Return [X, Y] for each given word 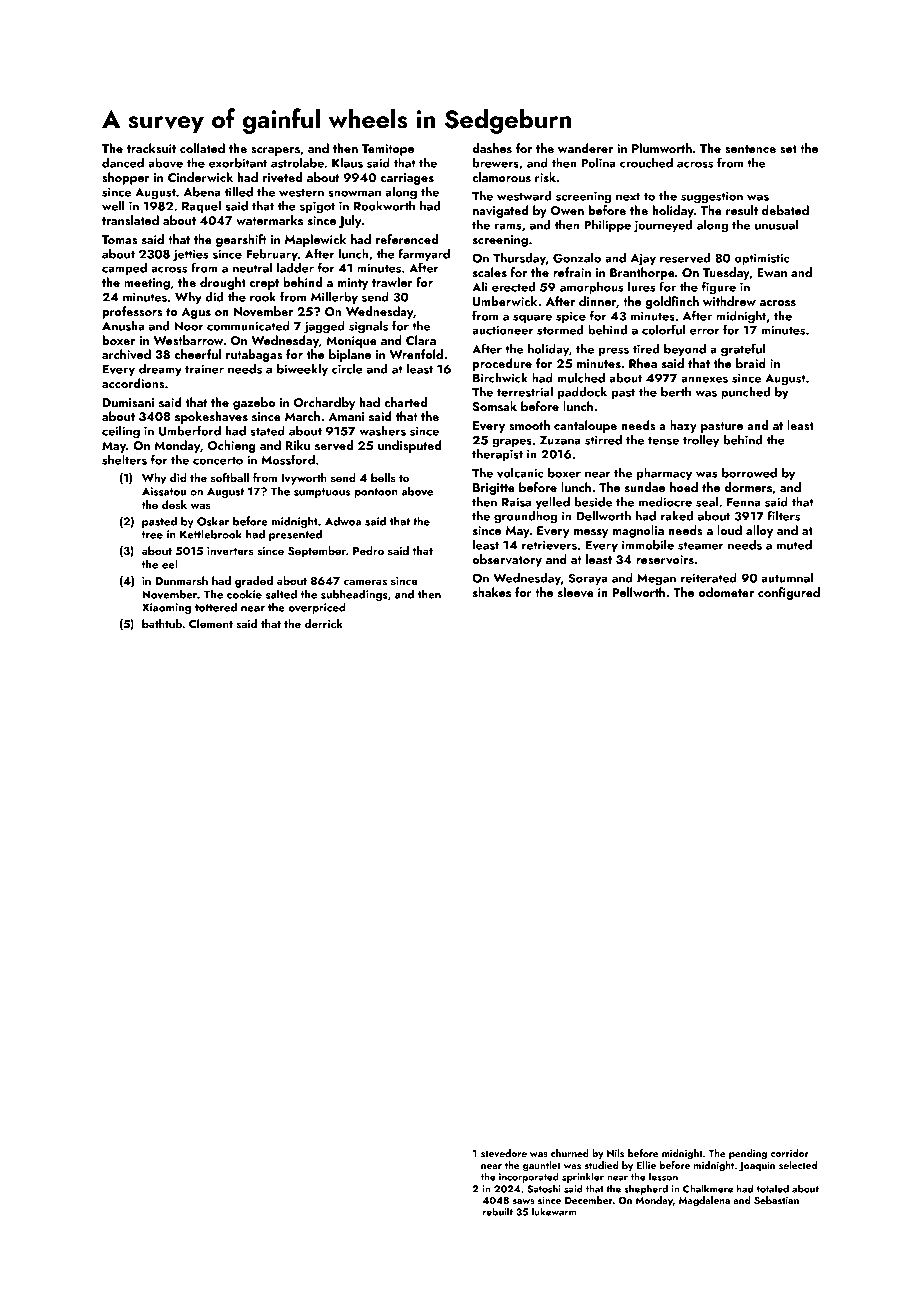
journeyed [663, 226]
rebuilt [498, 1211]
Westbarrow [189, 340]
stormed [560, 330]
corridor [790, 1153]
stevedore [504, 1153]
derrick [324, 623]
